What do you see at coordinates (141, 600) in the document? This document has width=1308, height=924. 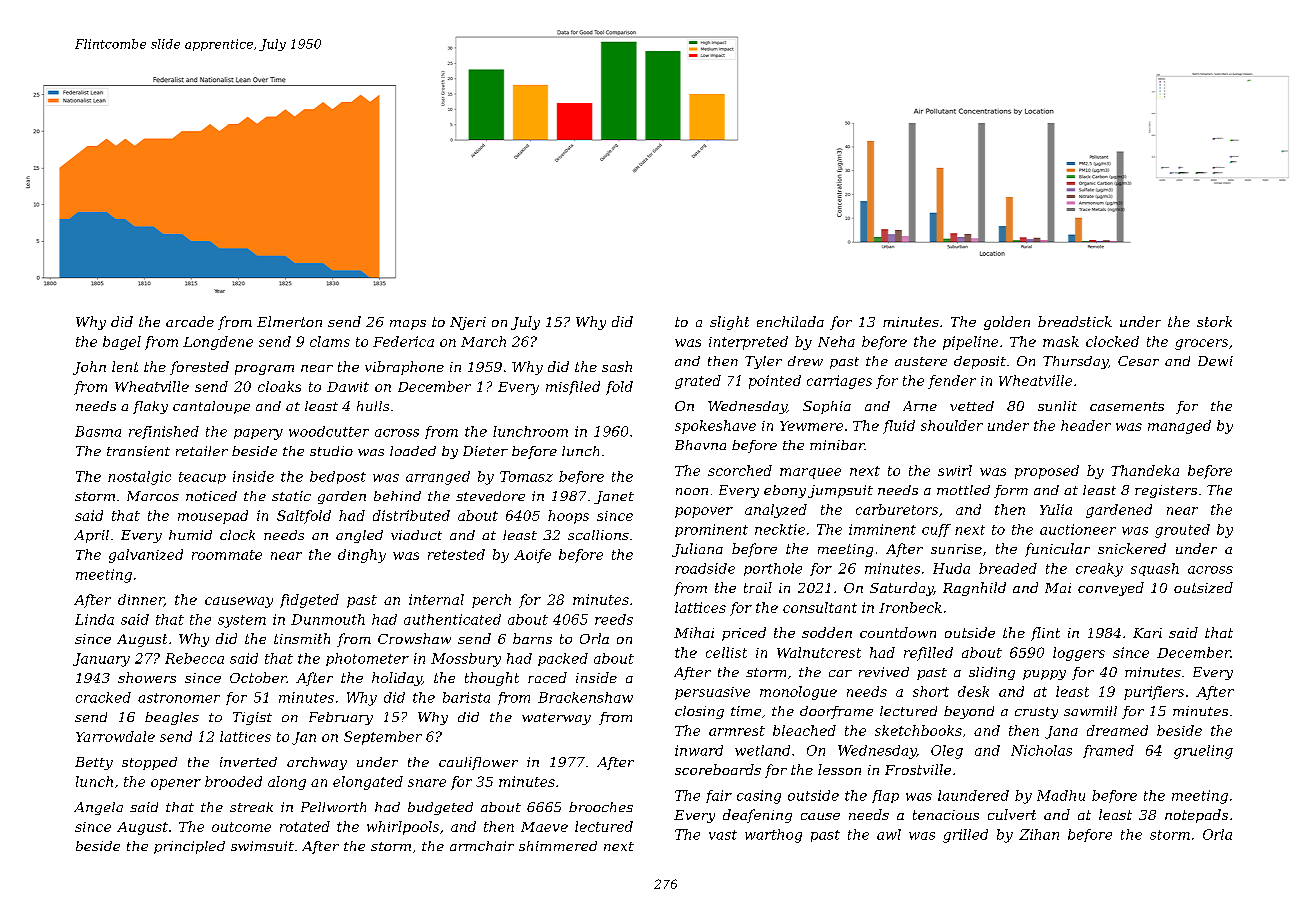 I see `dinner` at bounding box center [141, 600].
